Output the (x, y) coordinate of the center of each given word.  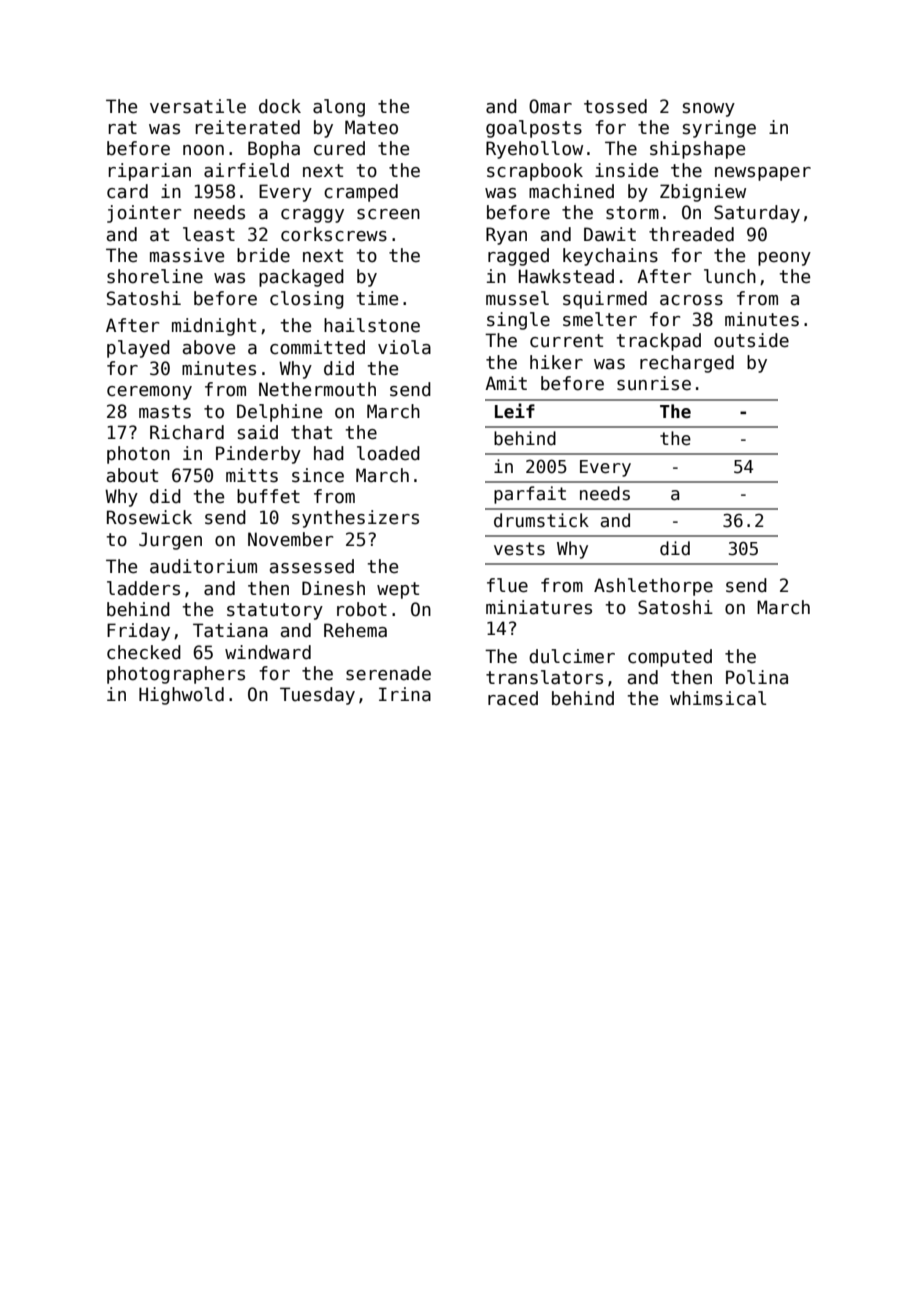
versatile (198, 106)
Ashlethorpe (653, 587)
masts (165, 412)
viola (404, 347)
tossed (615, 106)
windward (268, 652)
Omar (550, 106)
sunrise (654, 383)
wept (398, 590)
